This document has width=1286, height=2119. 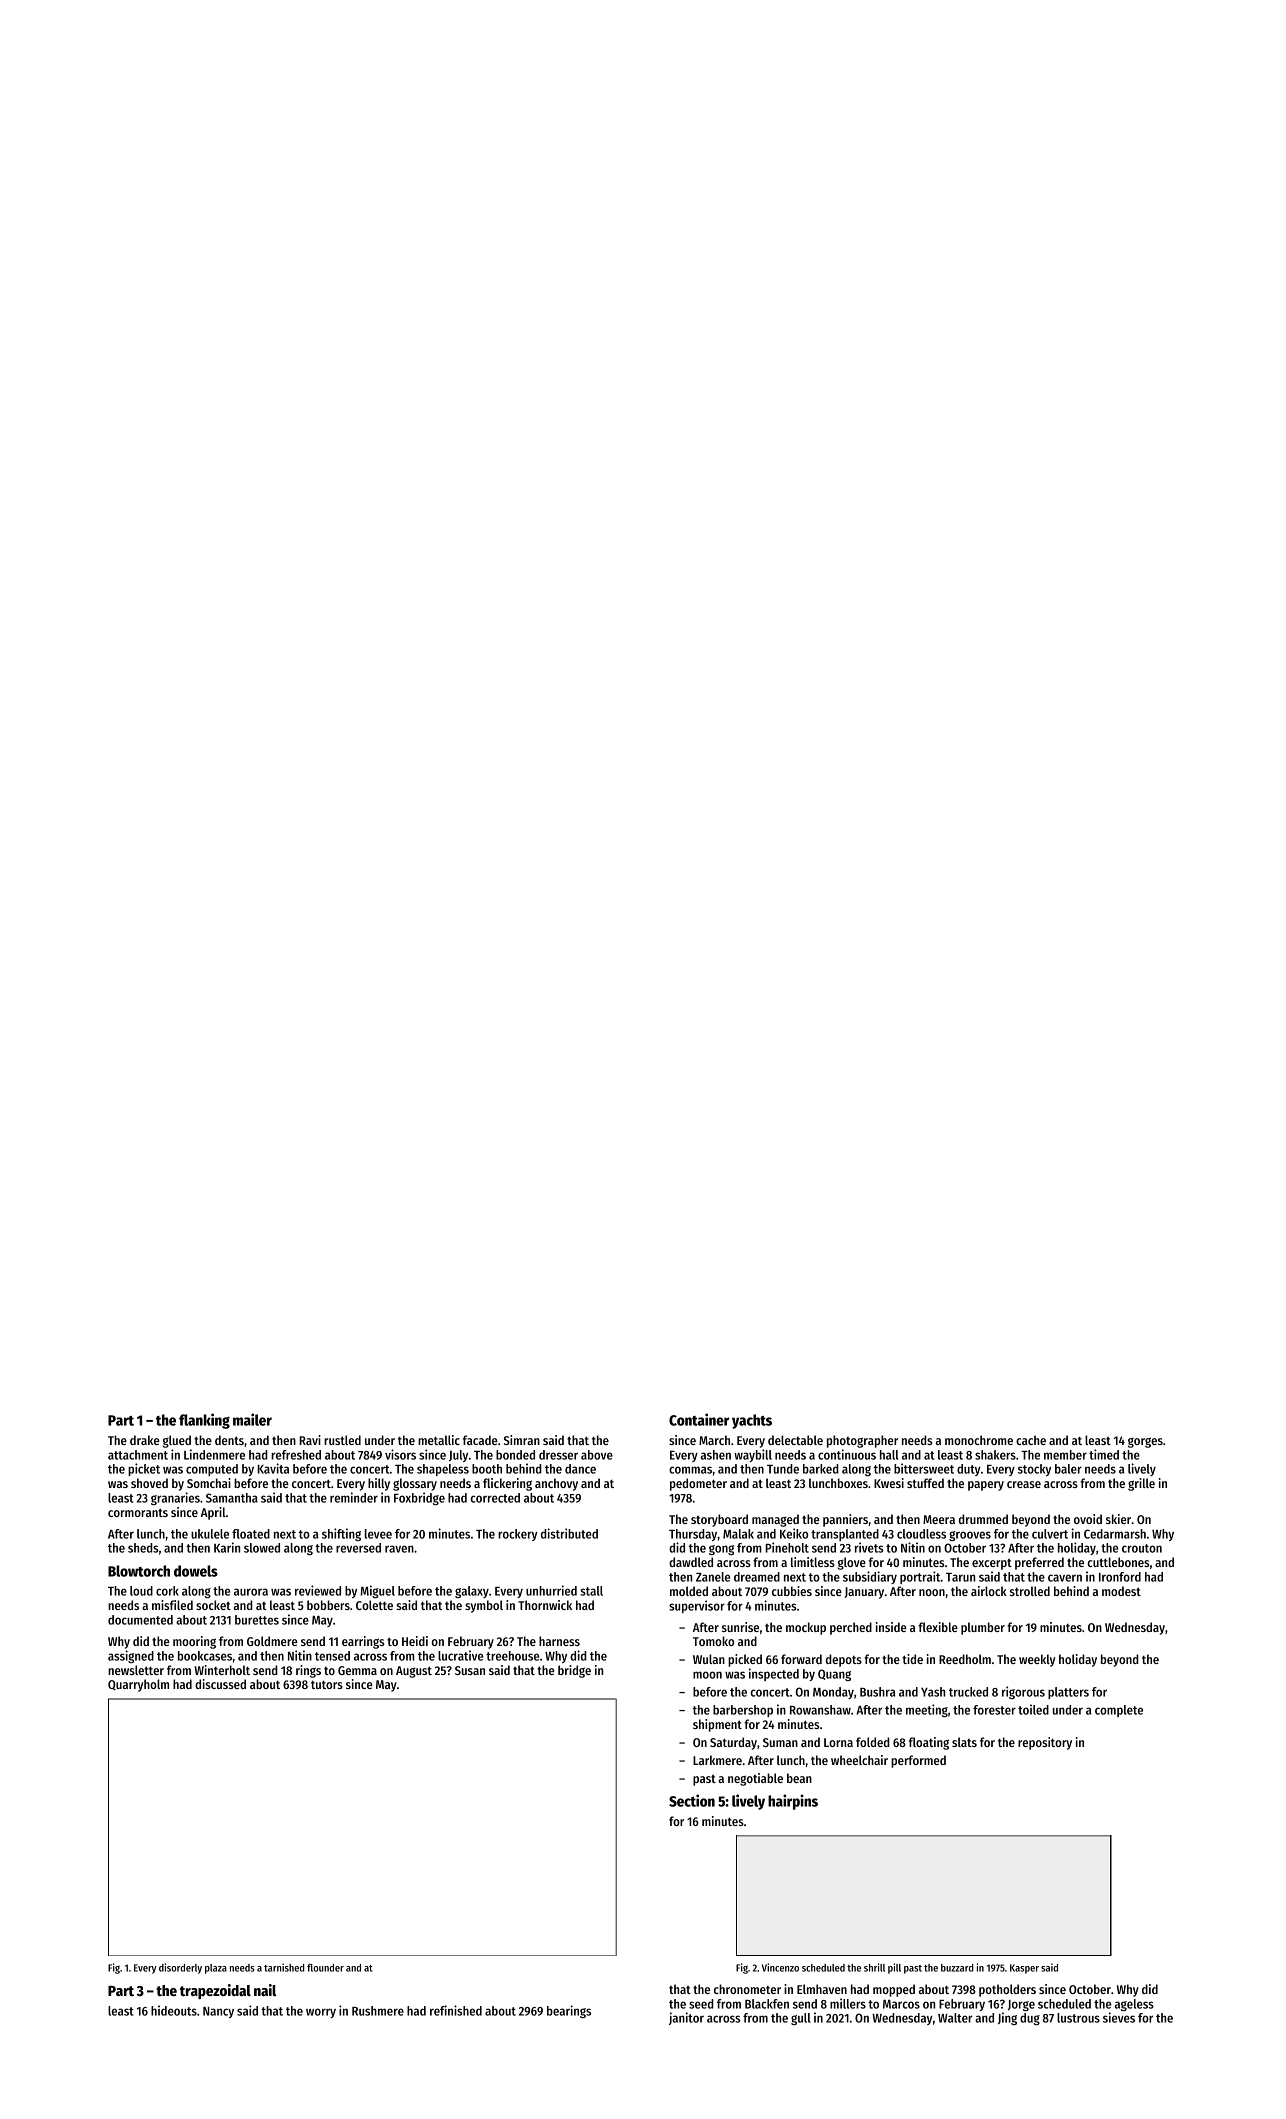 What do you see at coordinates (979, 1440) in the document?
I see `monochrome` at bounding box center [979, 1440].
